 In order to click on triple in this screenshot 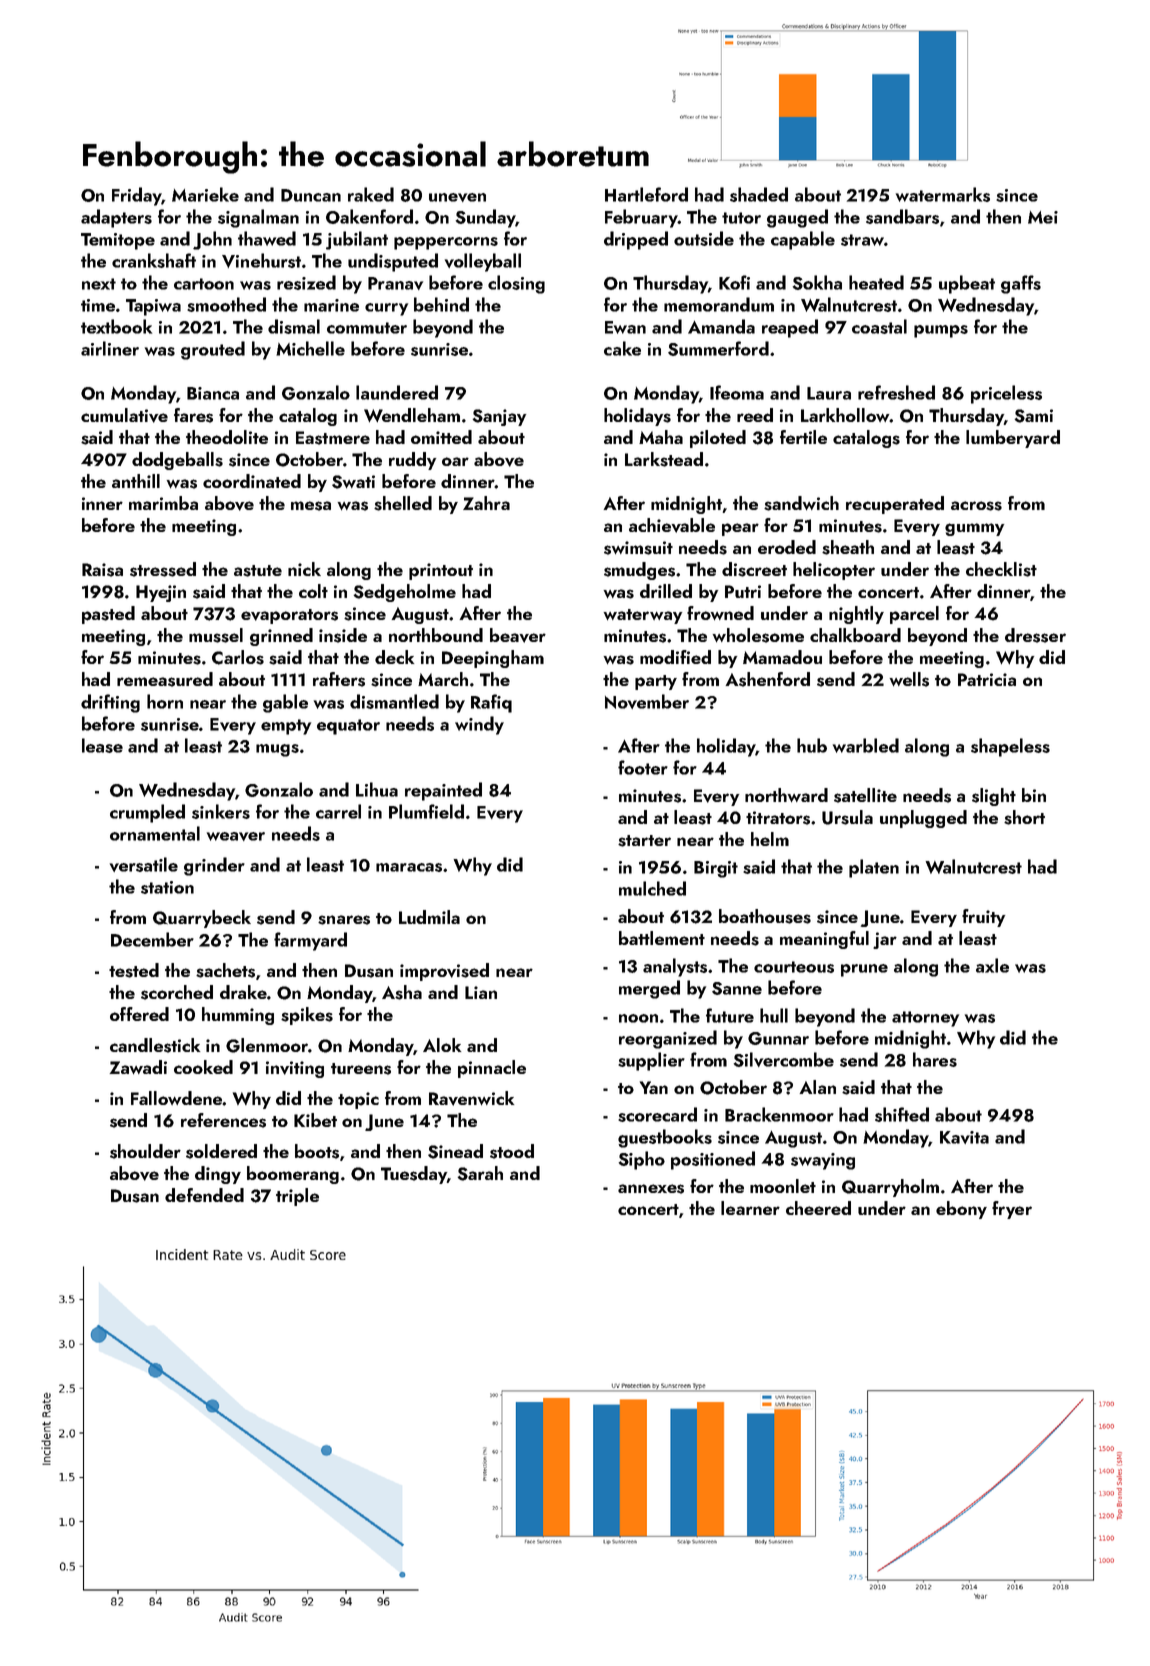, I will do `click(297, 1197)`.
